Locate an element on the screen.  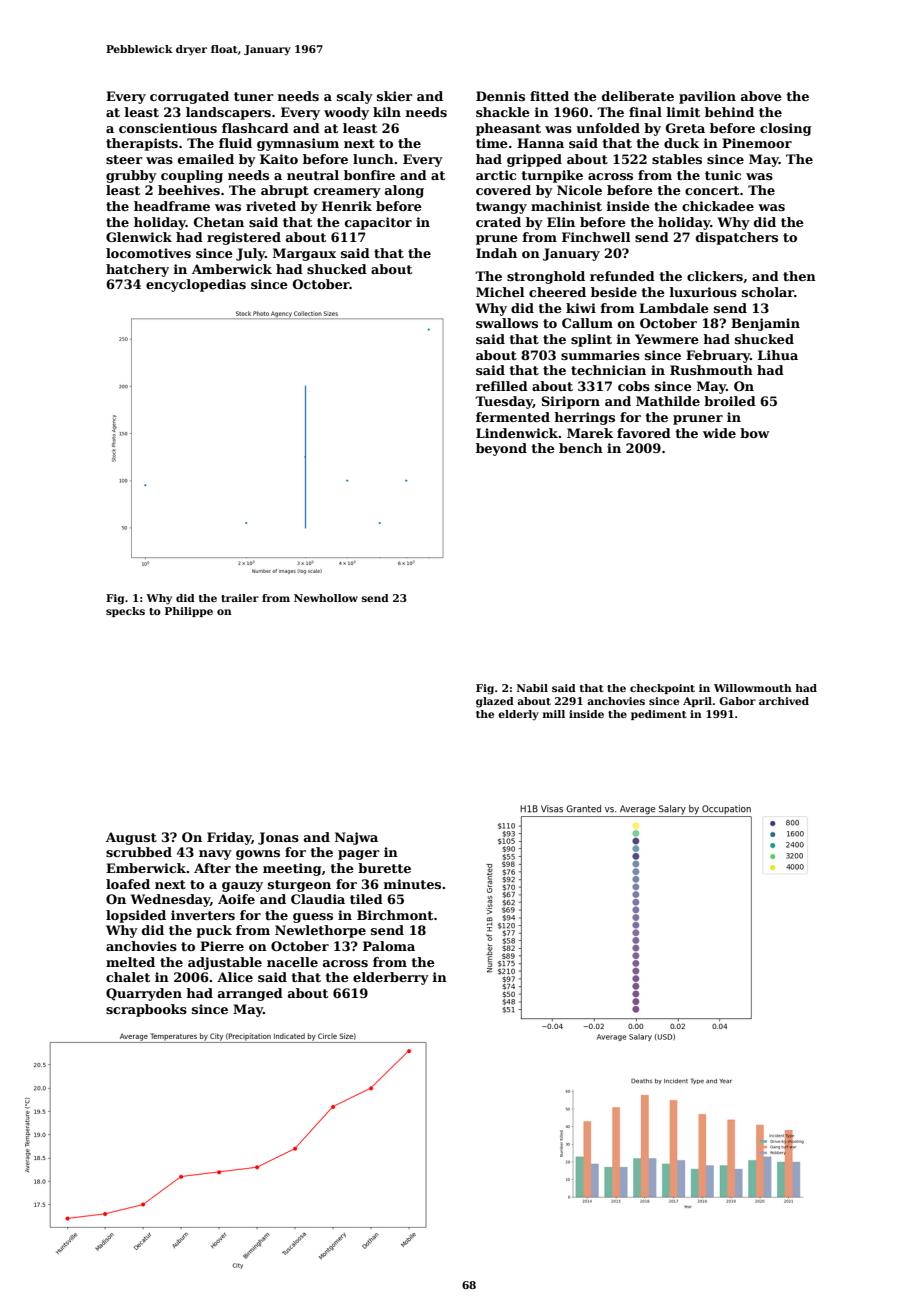
scaly is located at coordinates (355, 97).
